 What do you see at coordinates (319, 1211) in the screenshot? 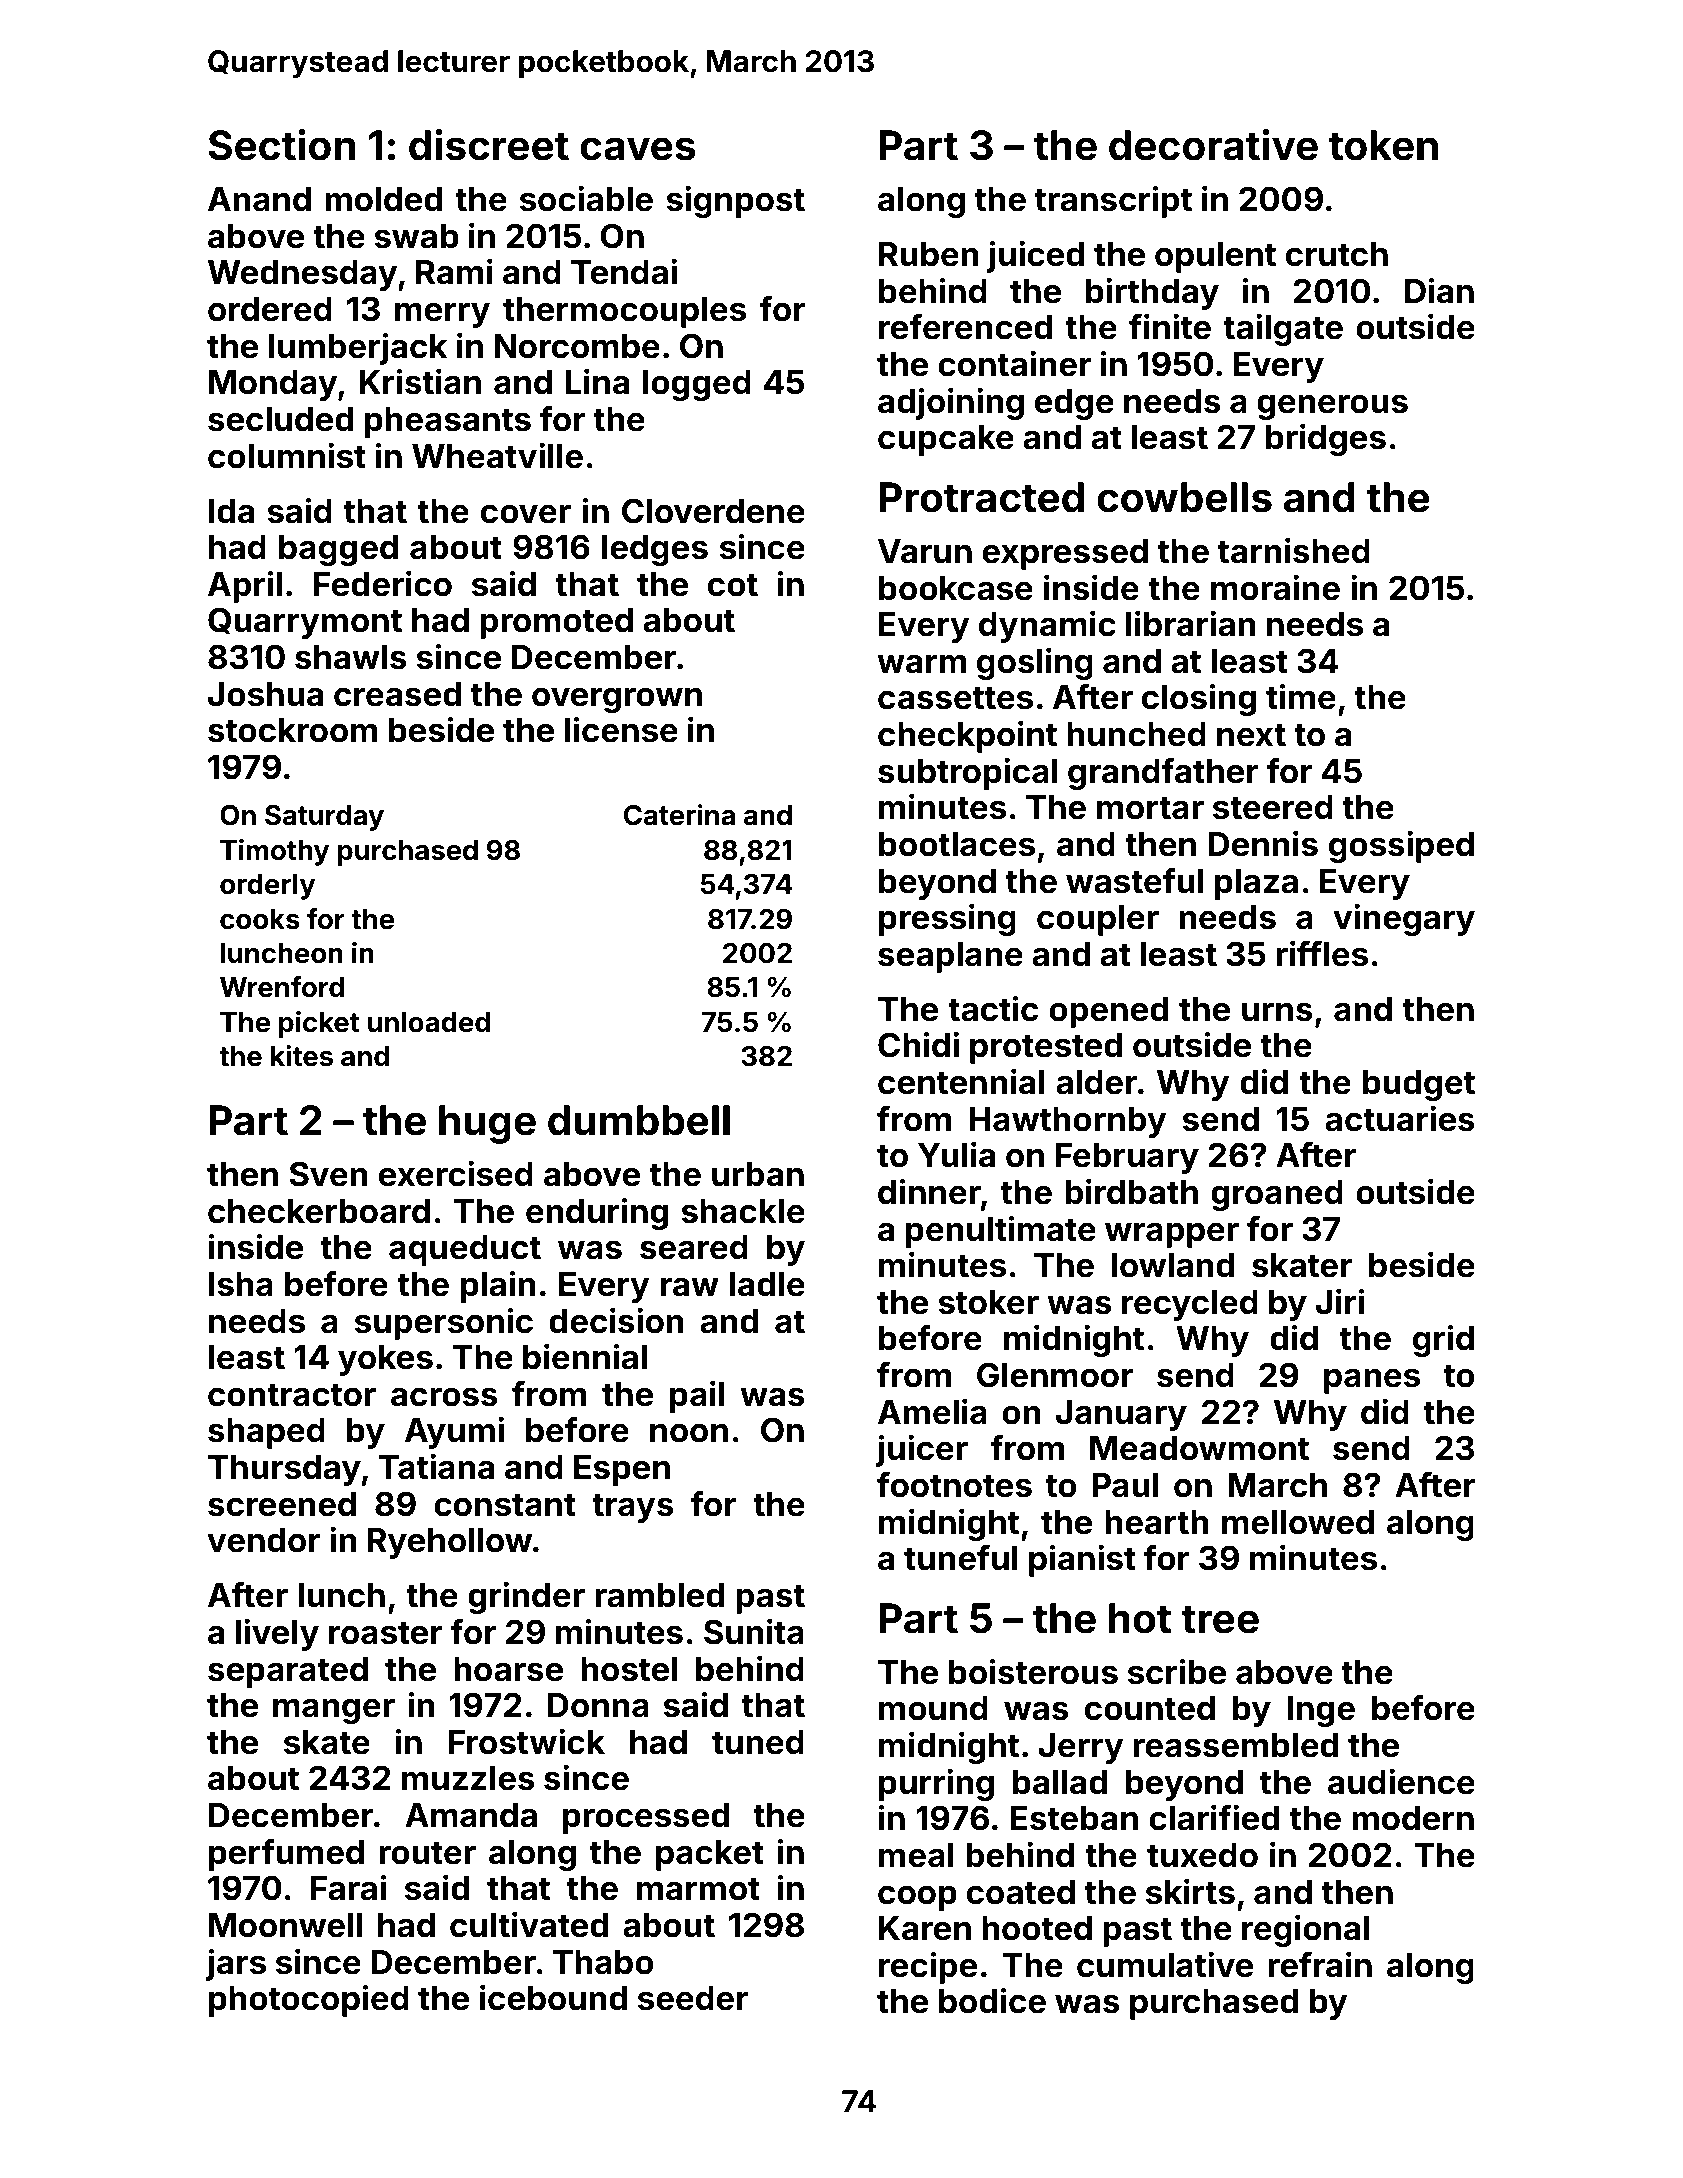
I see `checkerboard` at bounding box center [319, 1211].
